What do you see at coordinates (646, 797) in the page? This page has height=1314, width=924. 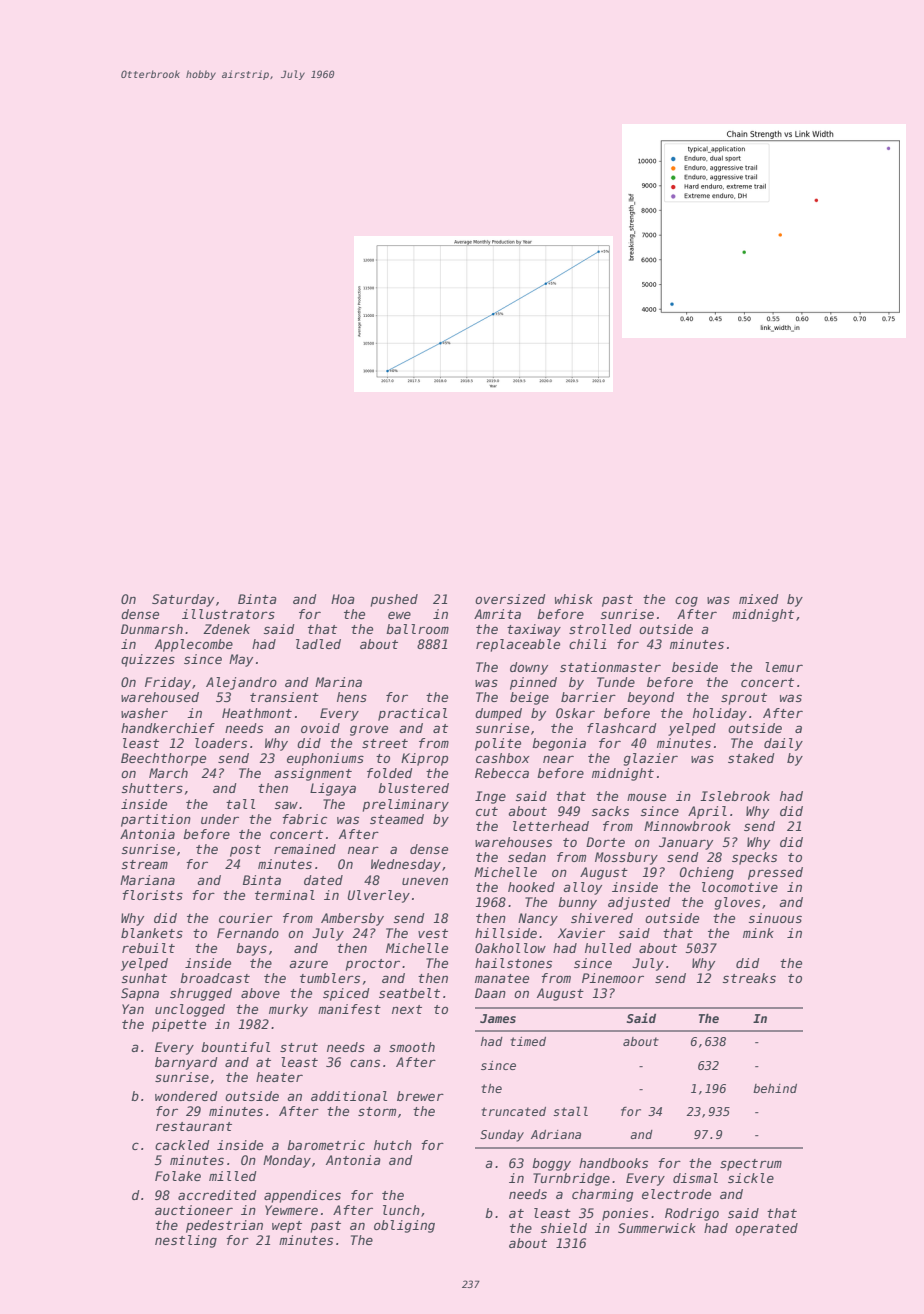 I see `mouse` at bounding box center [646, 797].
